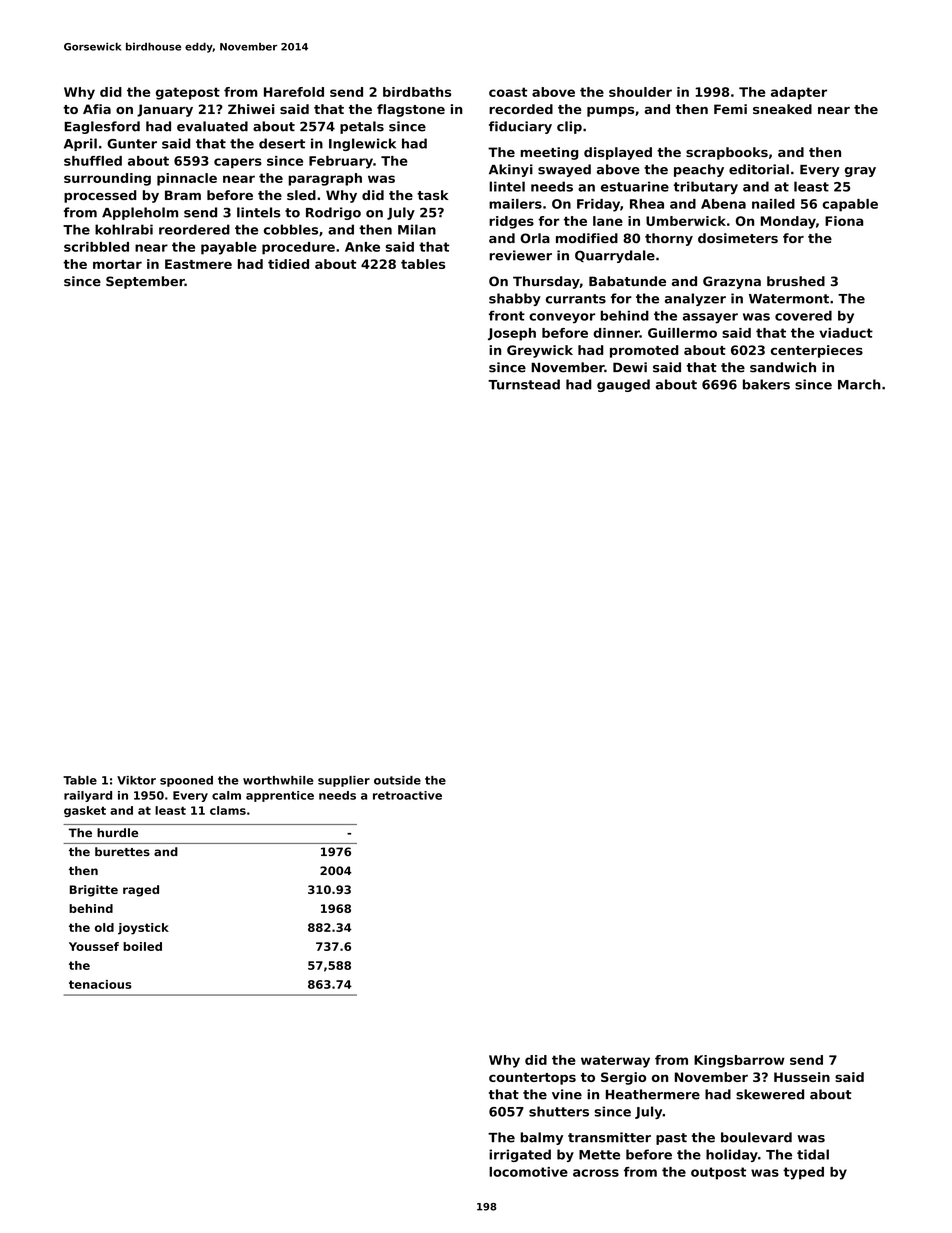 Image resolution: width=952 pixels, height=1233 pixels. I want to click on outside, so click(397, 780).
